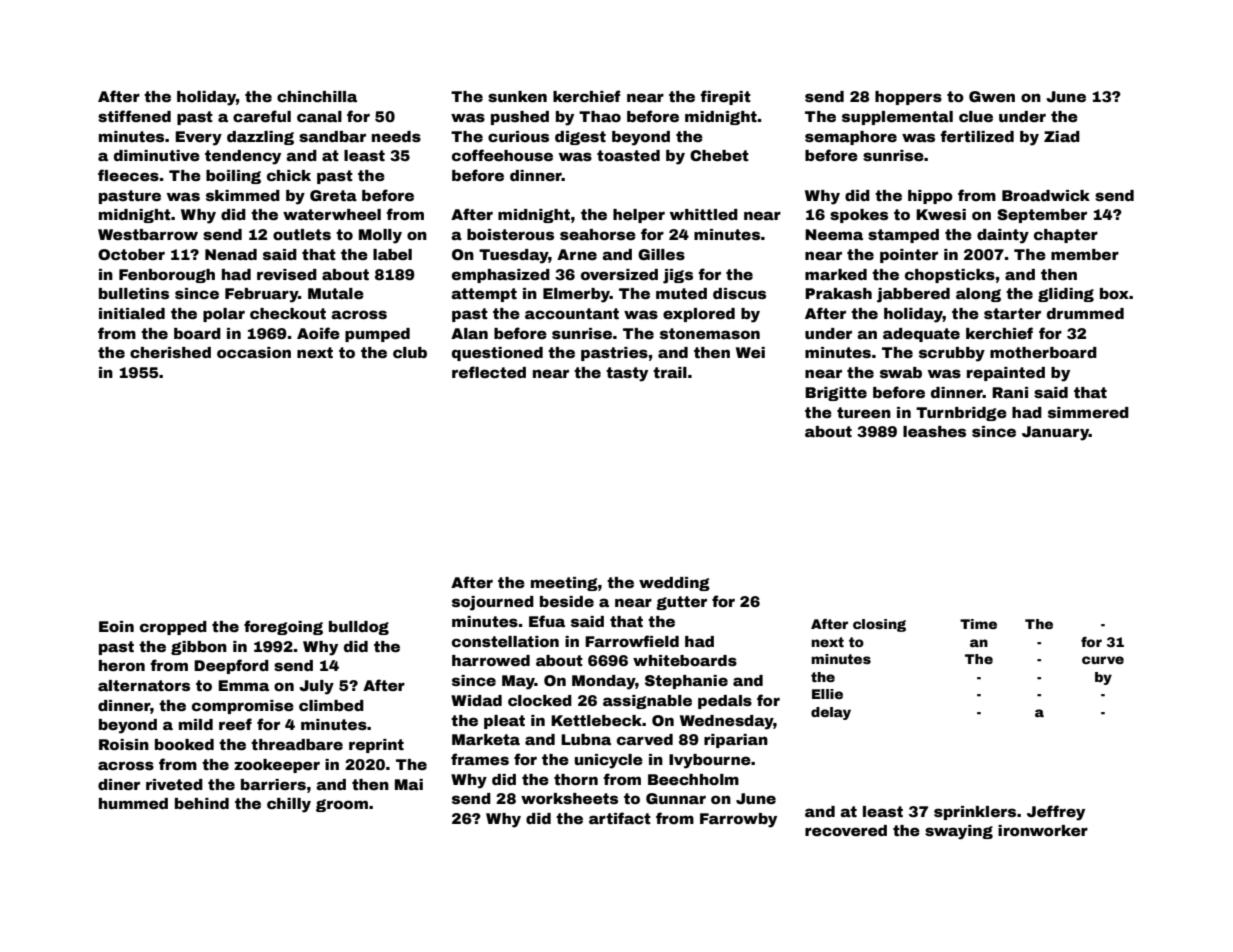 The height and width of the document is (952, 1233). I want to click on reflected, so click(489, 372).
